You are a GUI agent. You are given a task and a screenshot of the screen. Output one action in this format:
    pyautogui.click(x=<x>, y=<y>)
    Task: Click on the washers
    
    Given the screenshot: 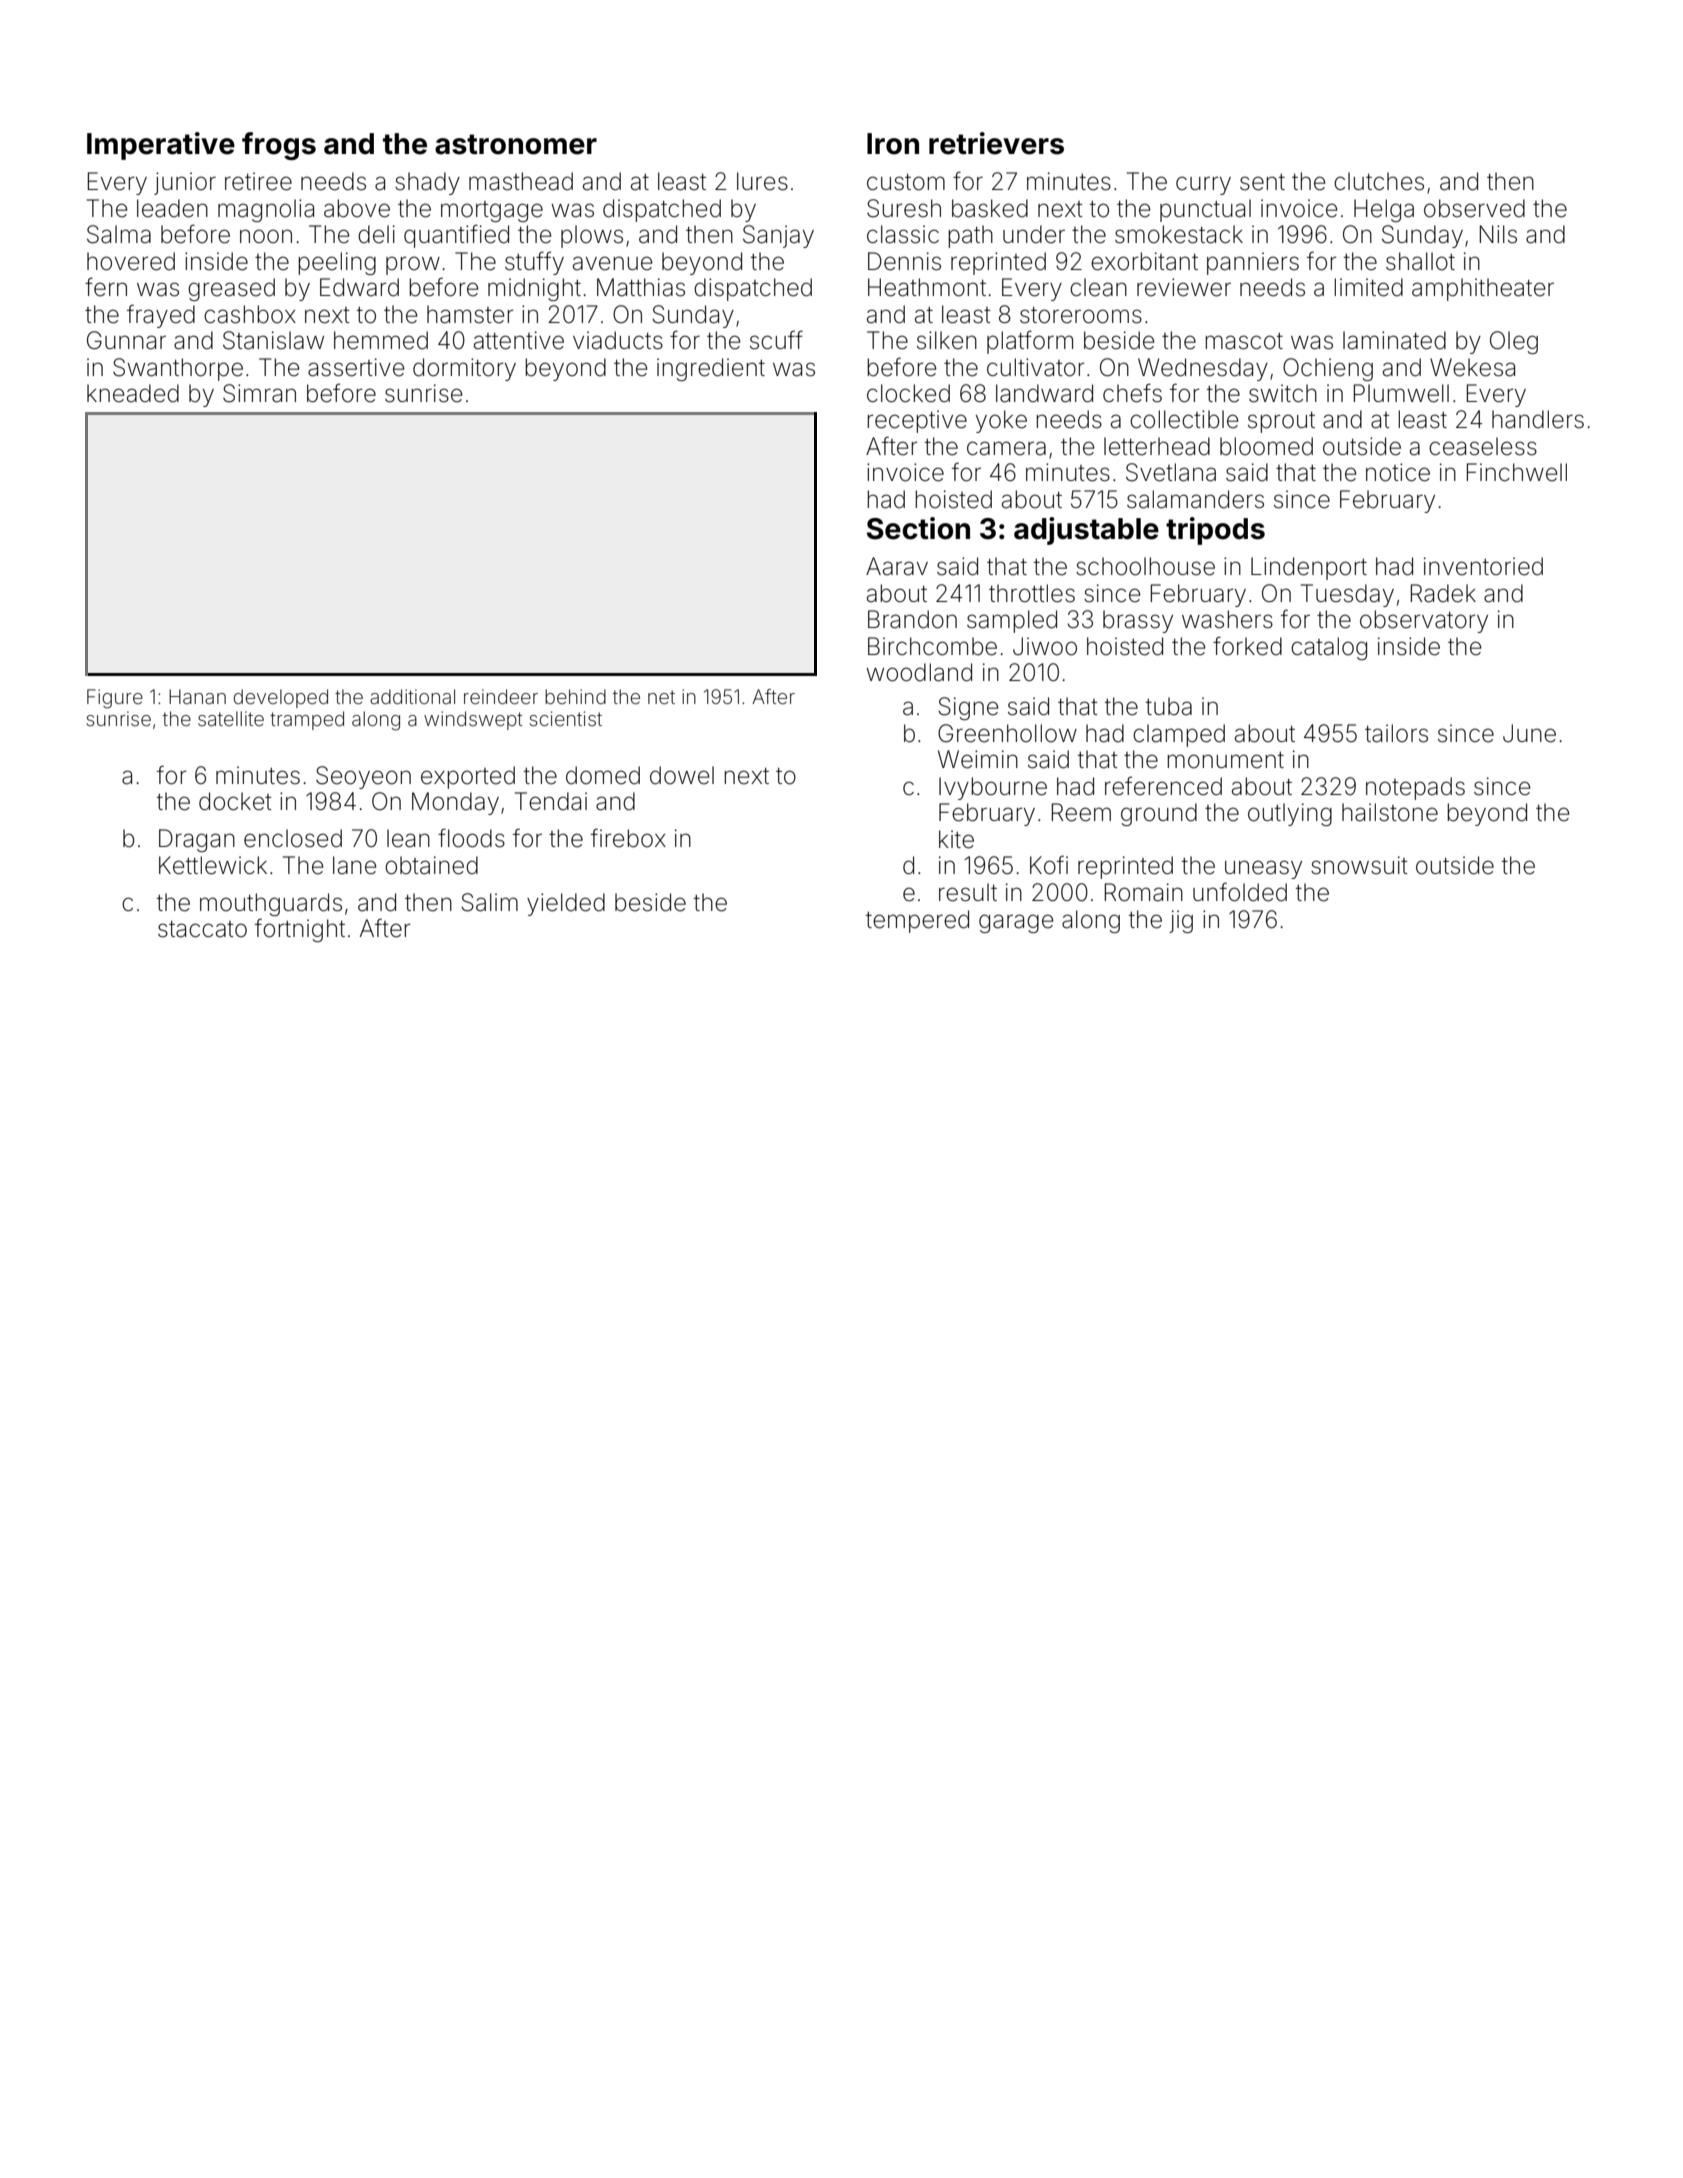 What is the action you would take?
    pyautogui.click(x=1227, y=619)
